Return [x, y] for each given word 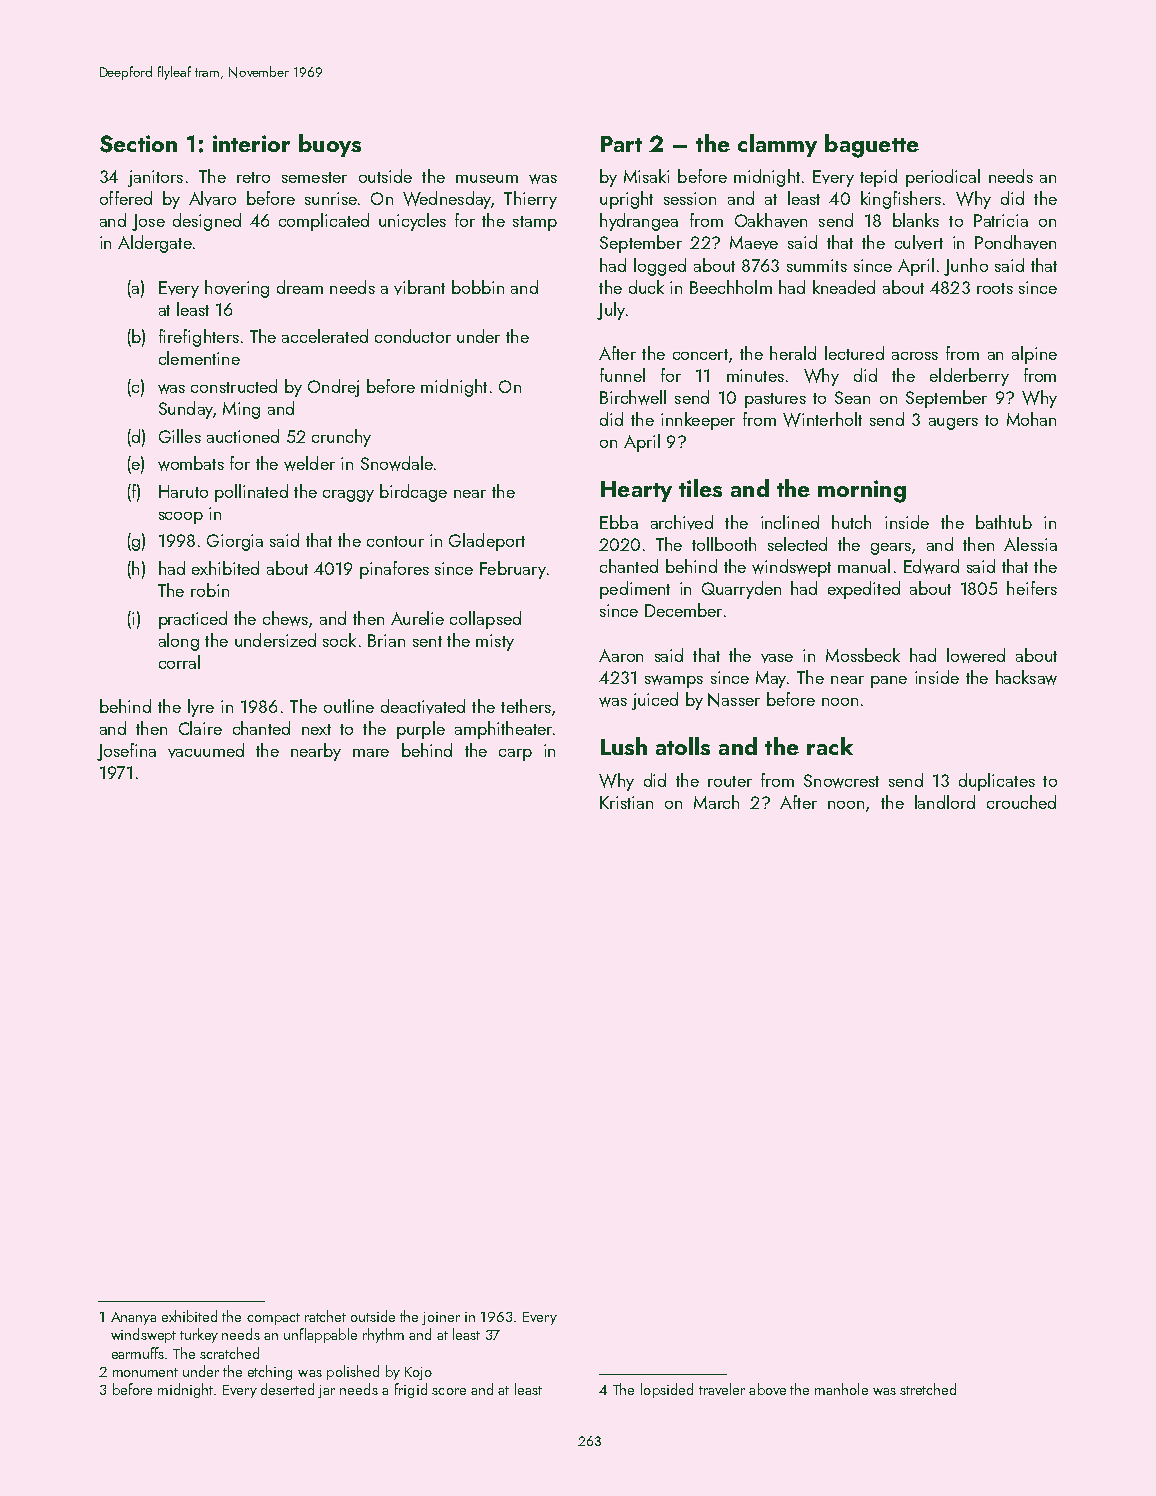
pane [889, 682]
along [179, 642]
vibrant [419, 287]
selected [797, 544]
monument [145, 1372]
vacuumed [206, 750]
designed [207, 222]
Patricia [1001, 220]
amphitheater [503, 730]
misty [495, 642]
